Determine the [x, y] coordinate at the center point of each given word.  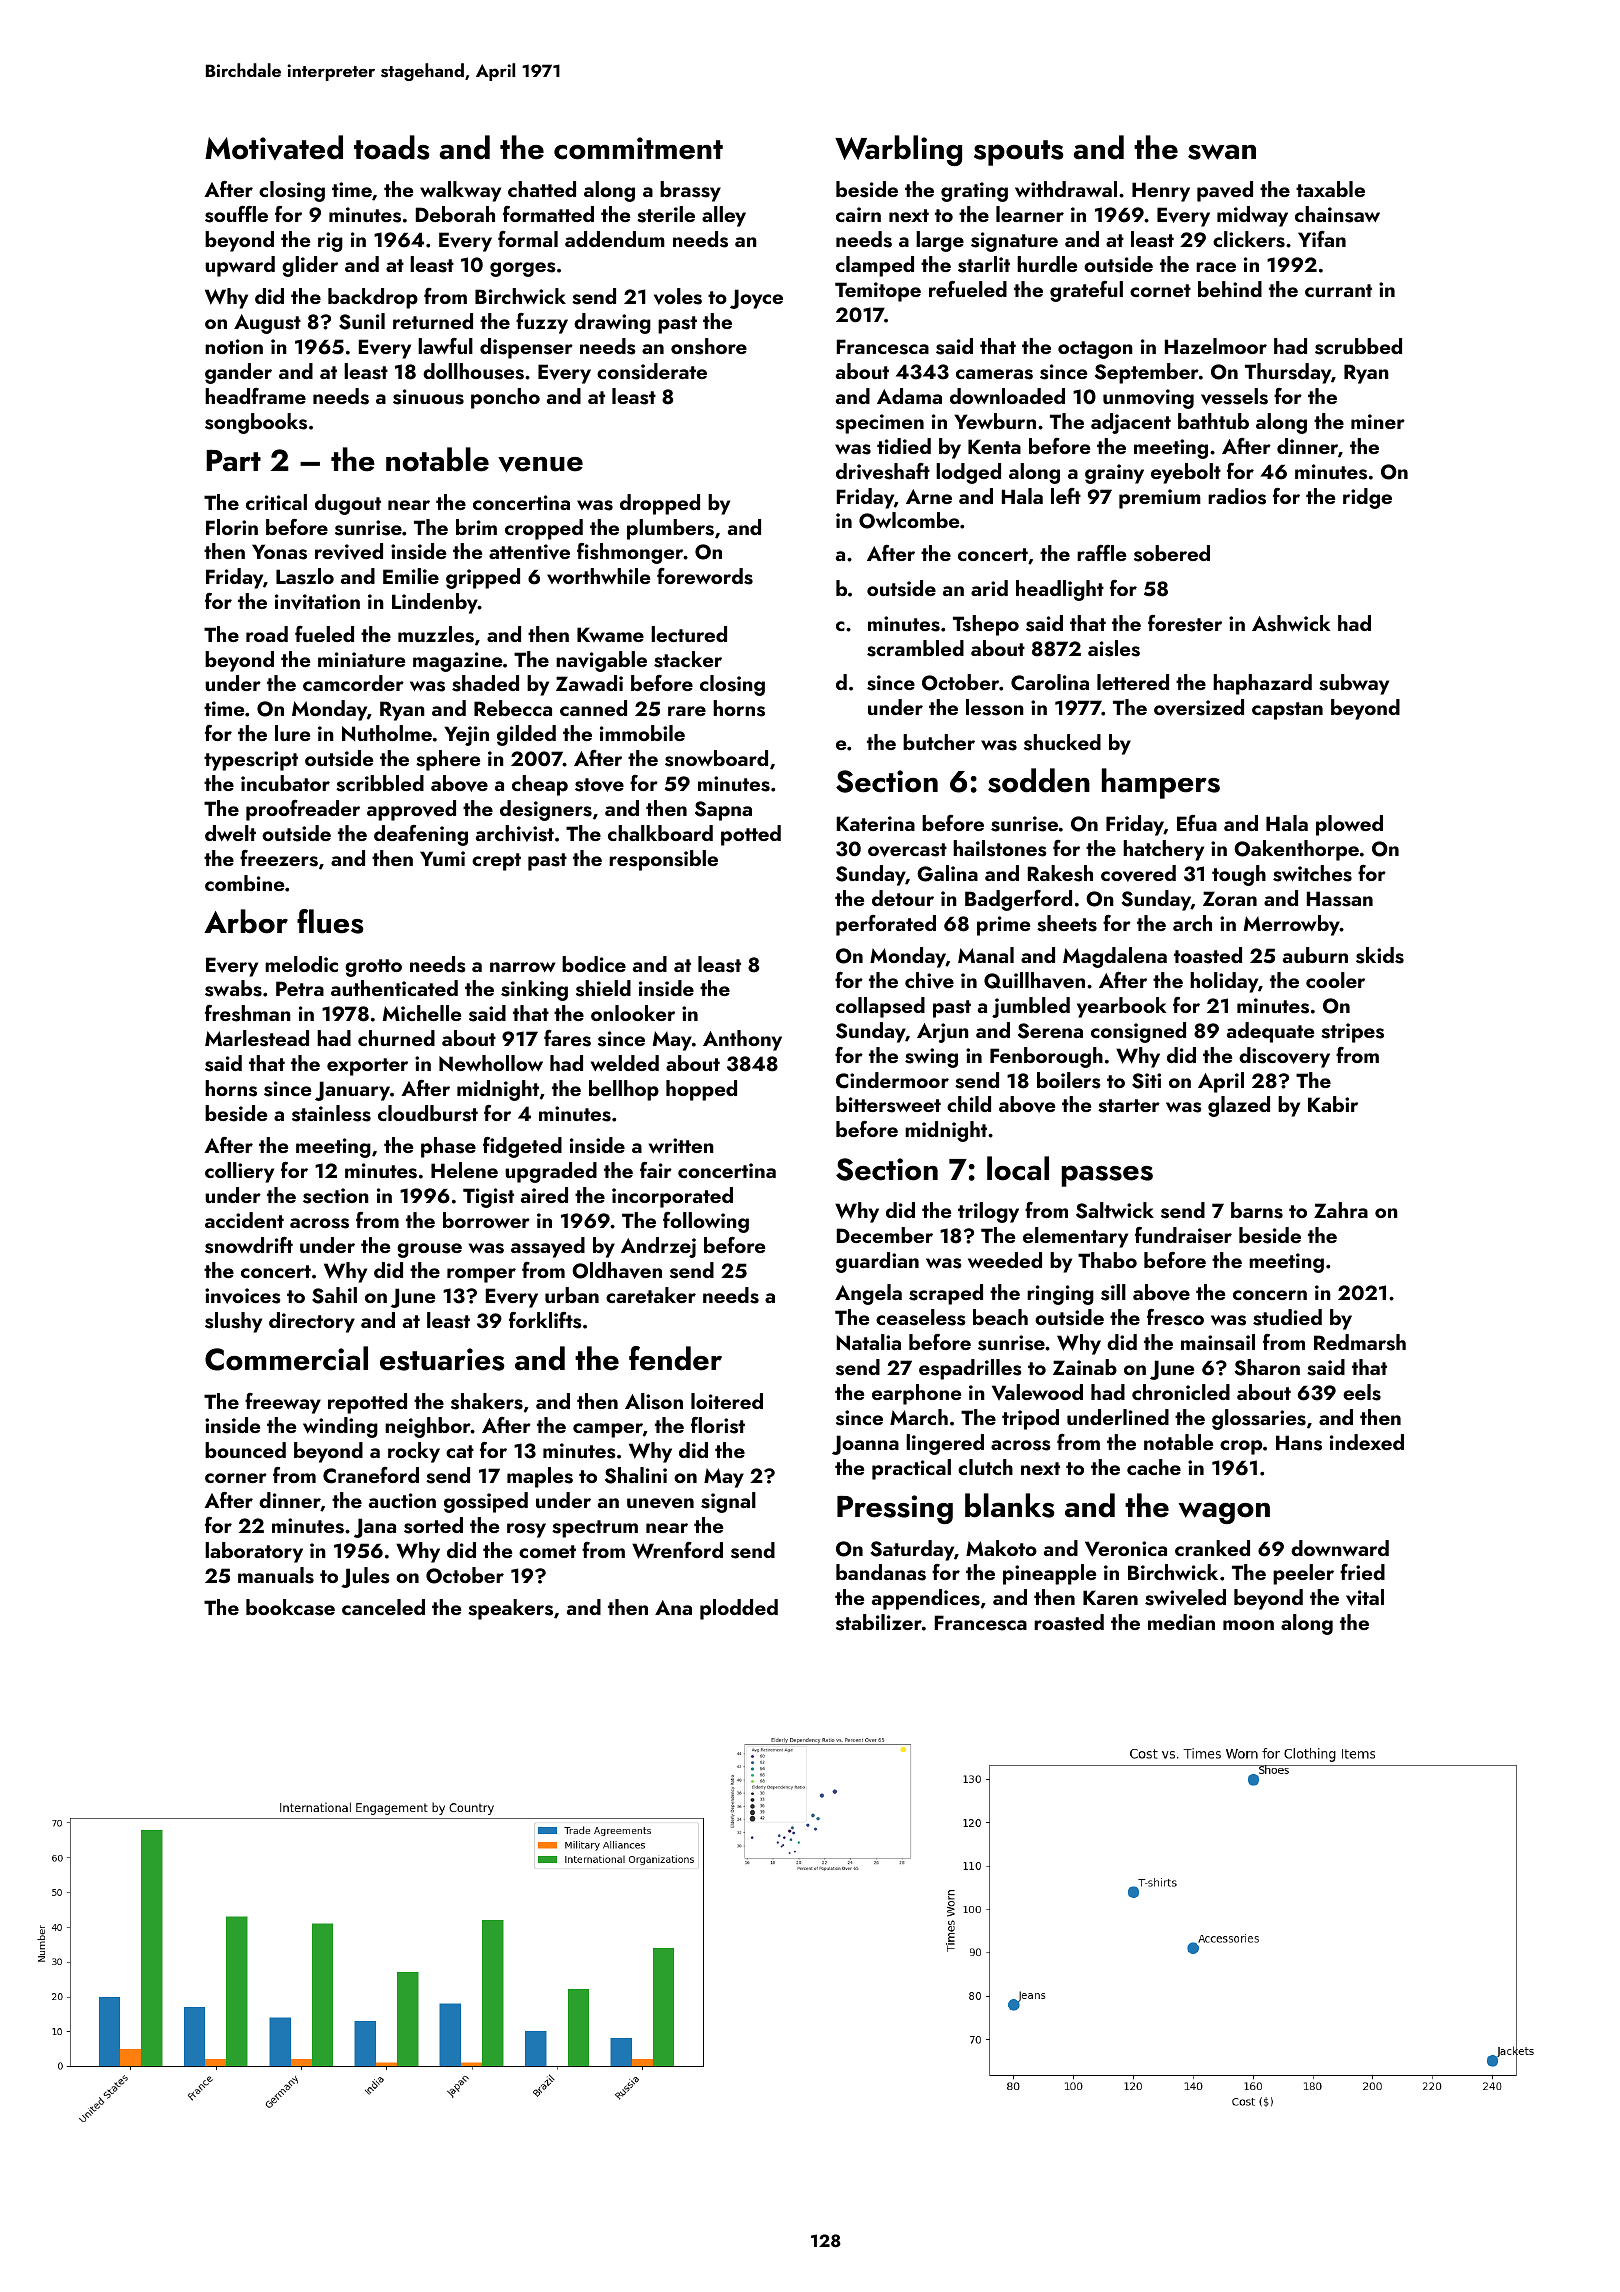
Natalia [869, 1342]
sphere [448, 760]
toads [392, 147]
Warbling [898, 150]
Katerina [876, 823]
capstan [1287, 711]
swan [1222, 152]
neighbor [428, 1427]
